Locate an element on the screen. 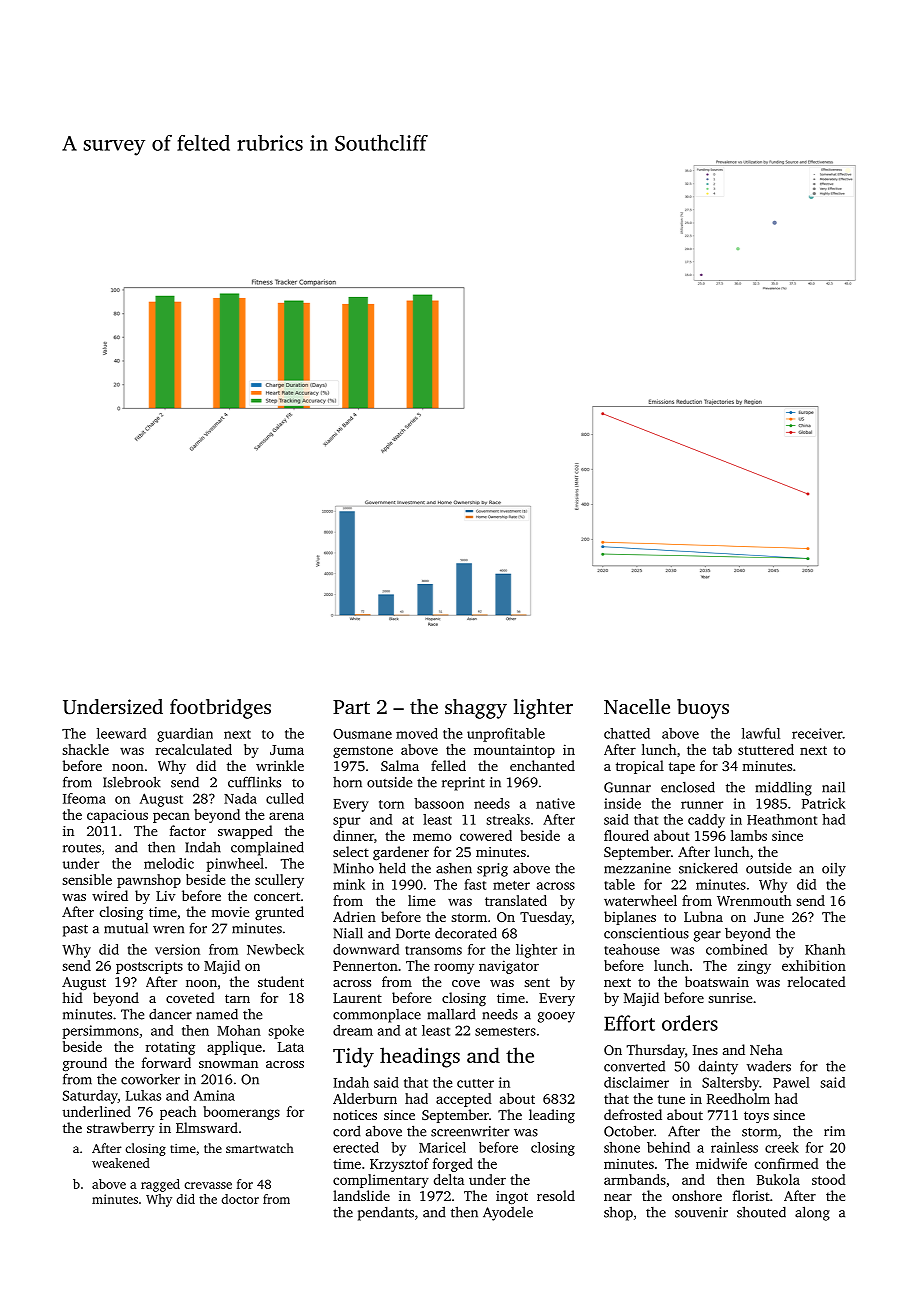 The height and width of the screenshot is (1316, 908). lambs is located at coordinates (749, 835).
